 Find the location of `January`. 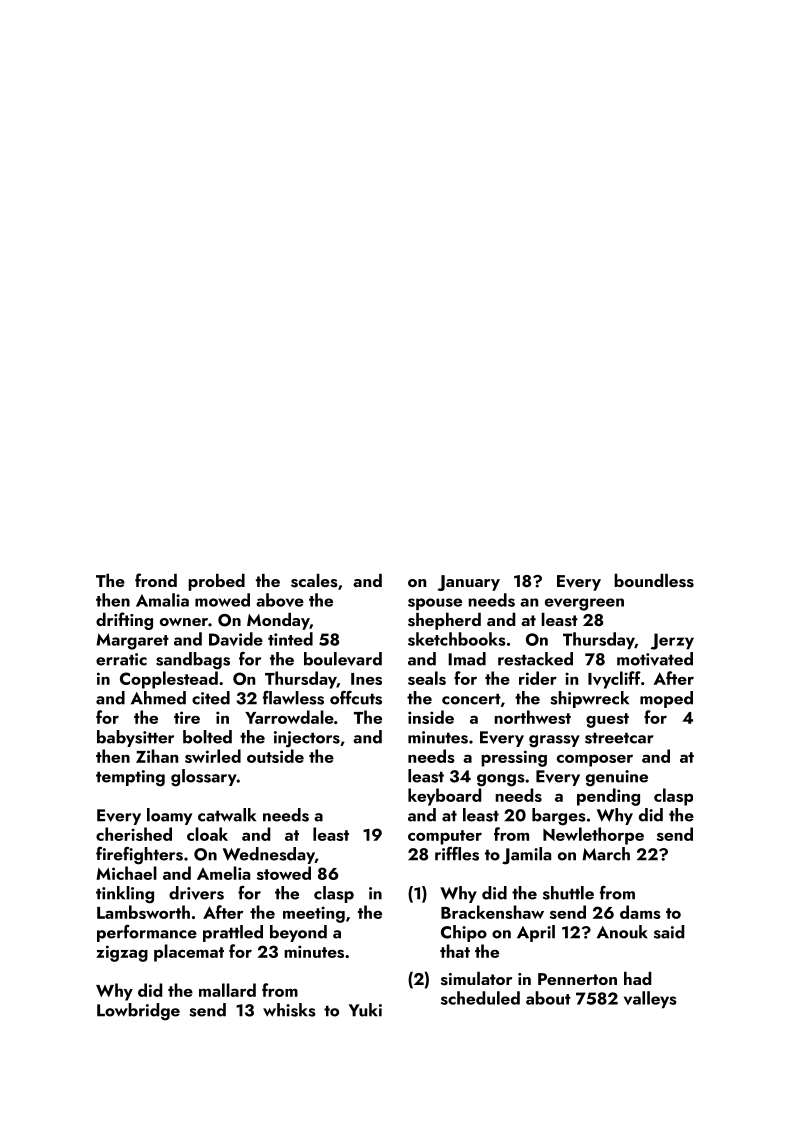

January is located at coordinates (469, 583).
